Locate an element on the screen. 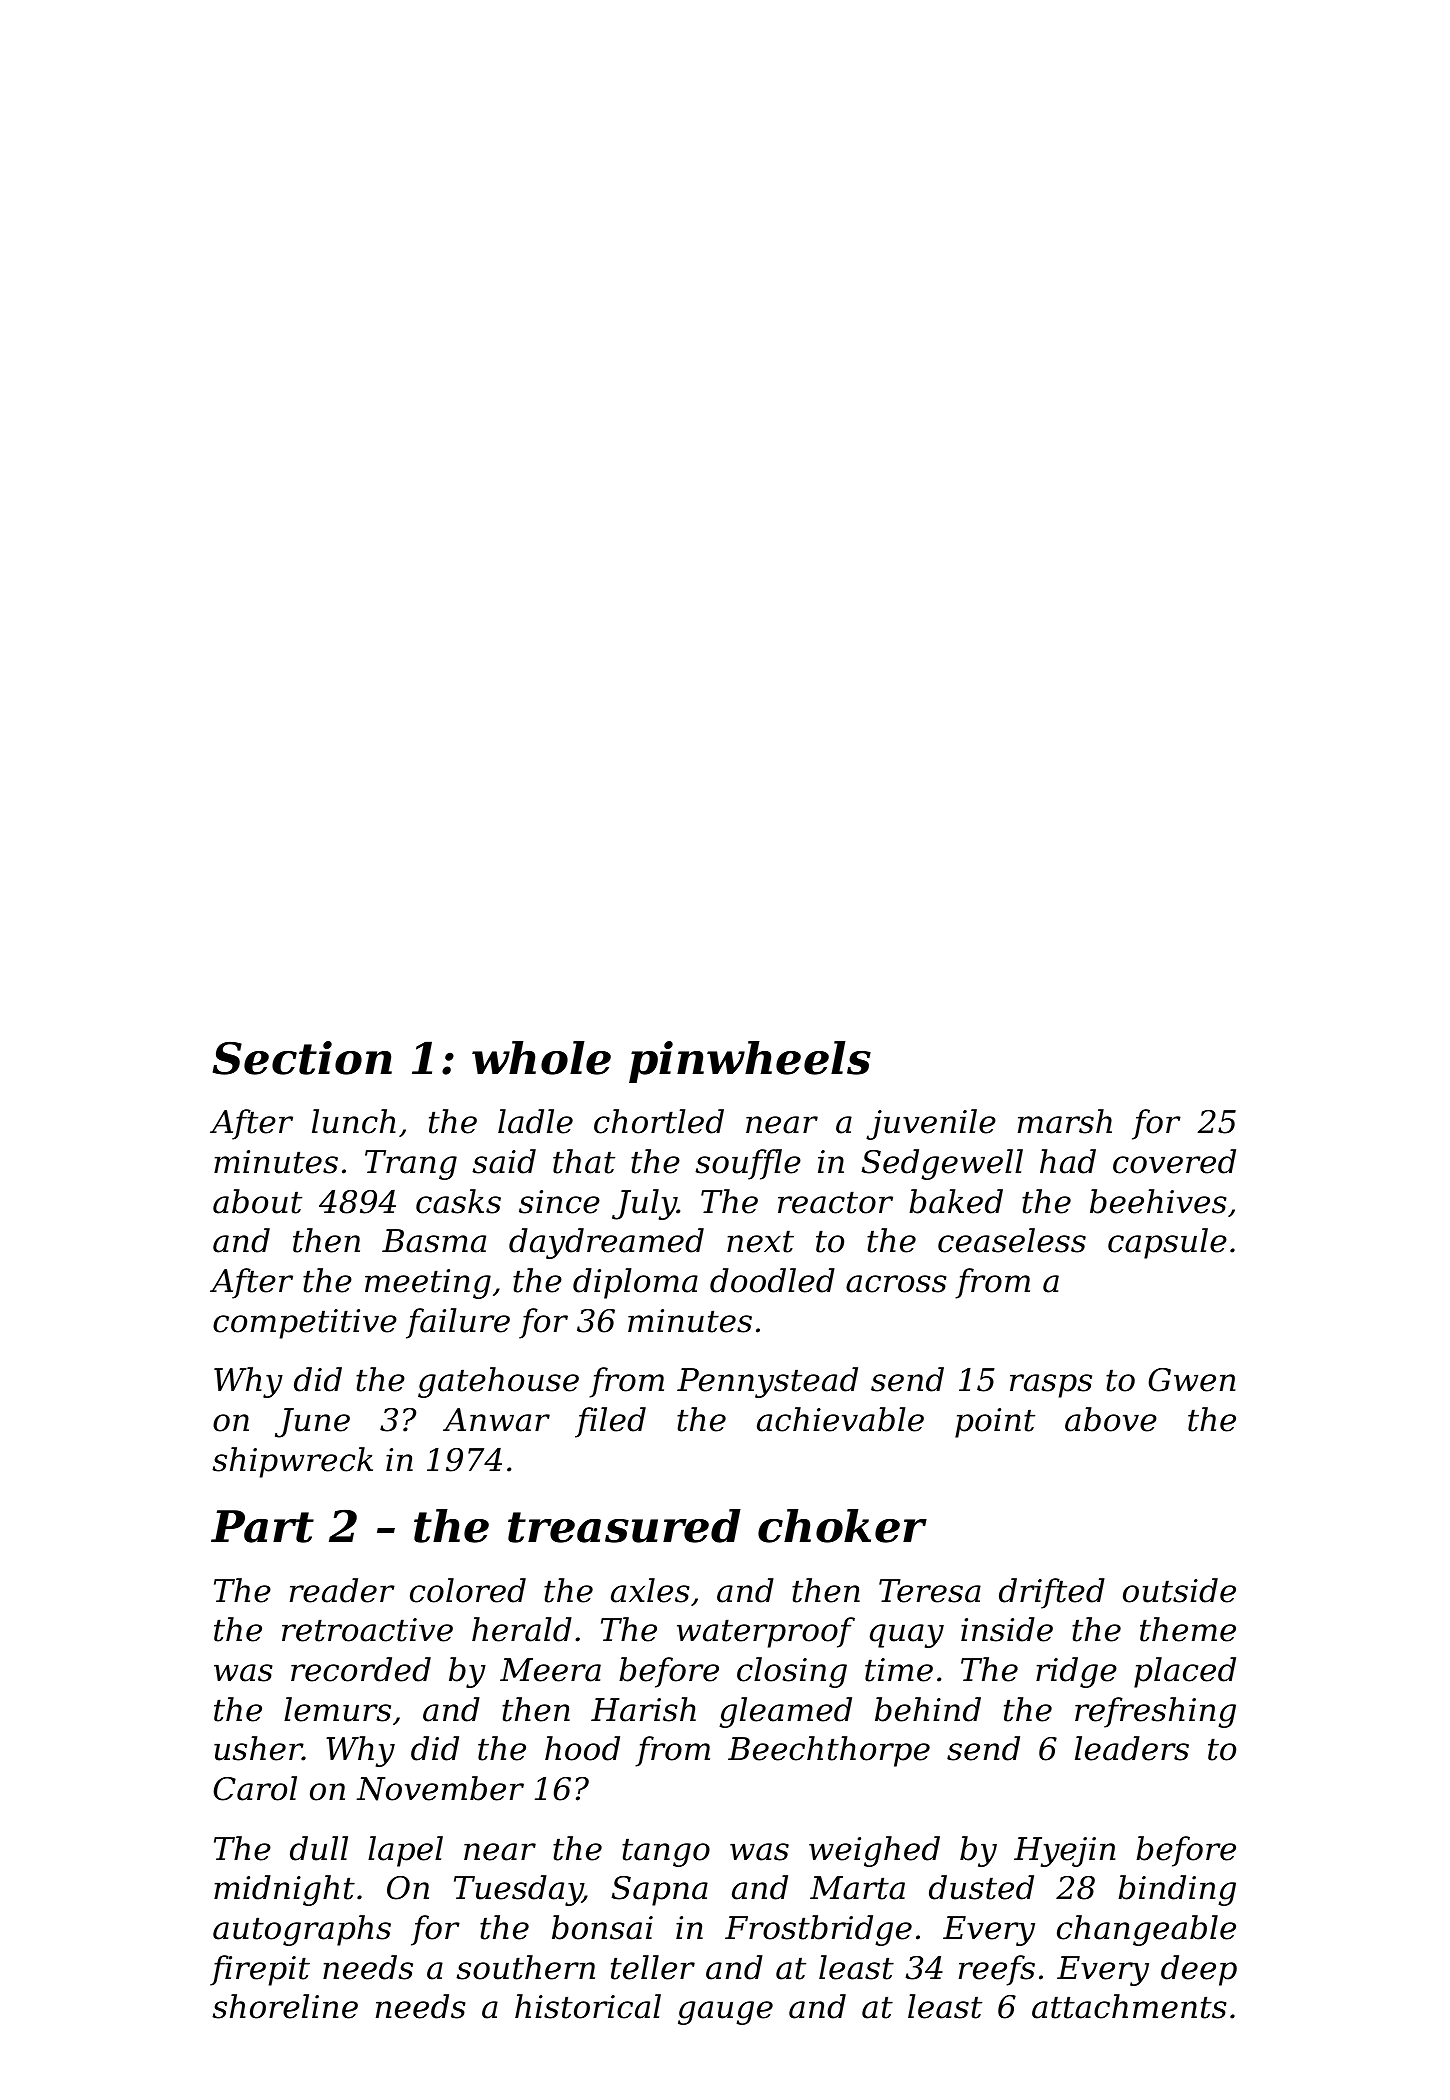 The width and height of the screenshot is (1450, 2100). Beechthorpe is located at coordinates (829, 1751).
